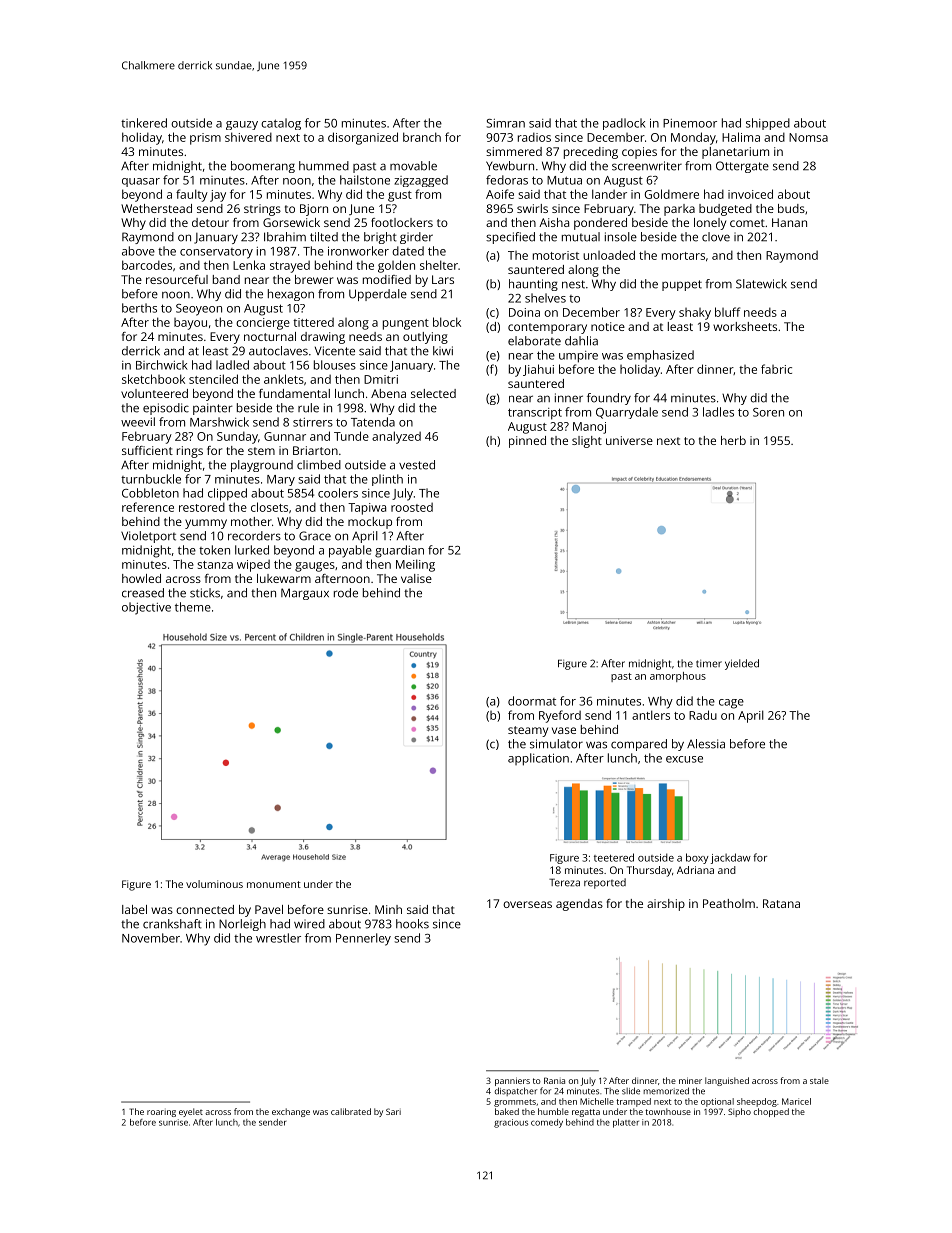 The image size is (952, 1233). Describe the element at coordinates (666, 905) in the screenshot. I see `airship` at that location.
